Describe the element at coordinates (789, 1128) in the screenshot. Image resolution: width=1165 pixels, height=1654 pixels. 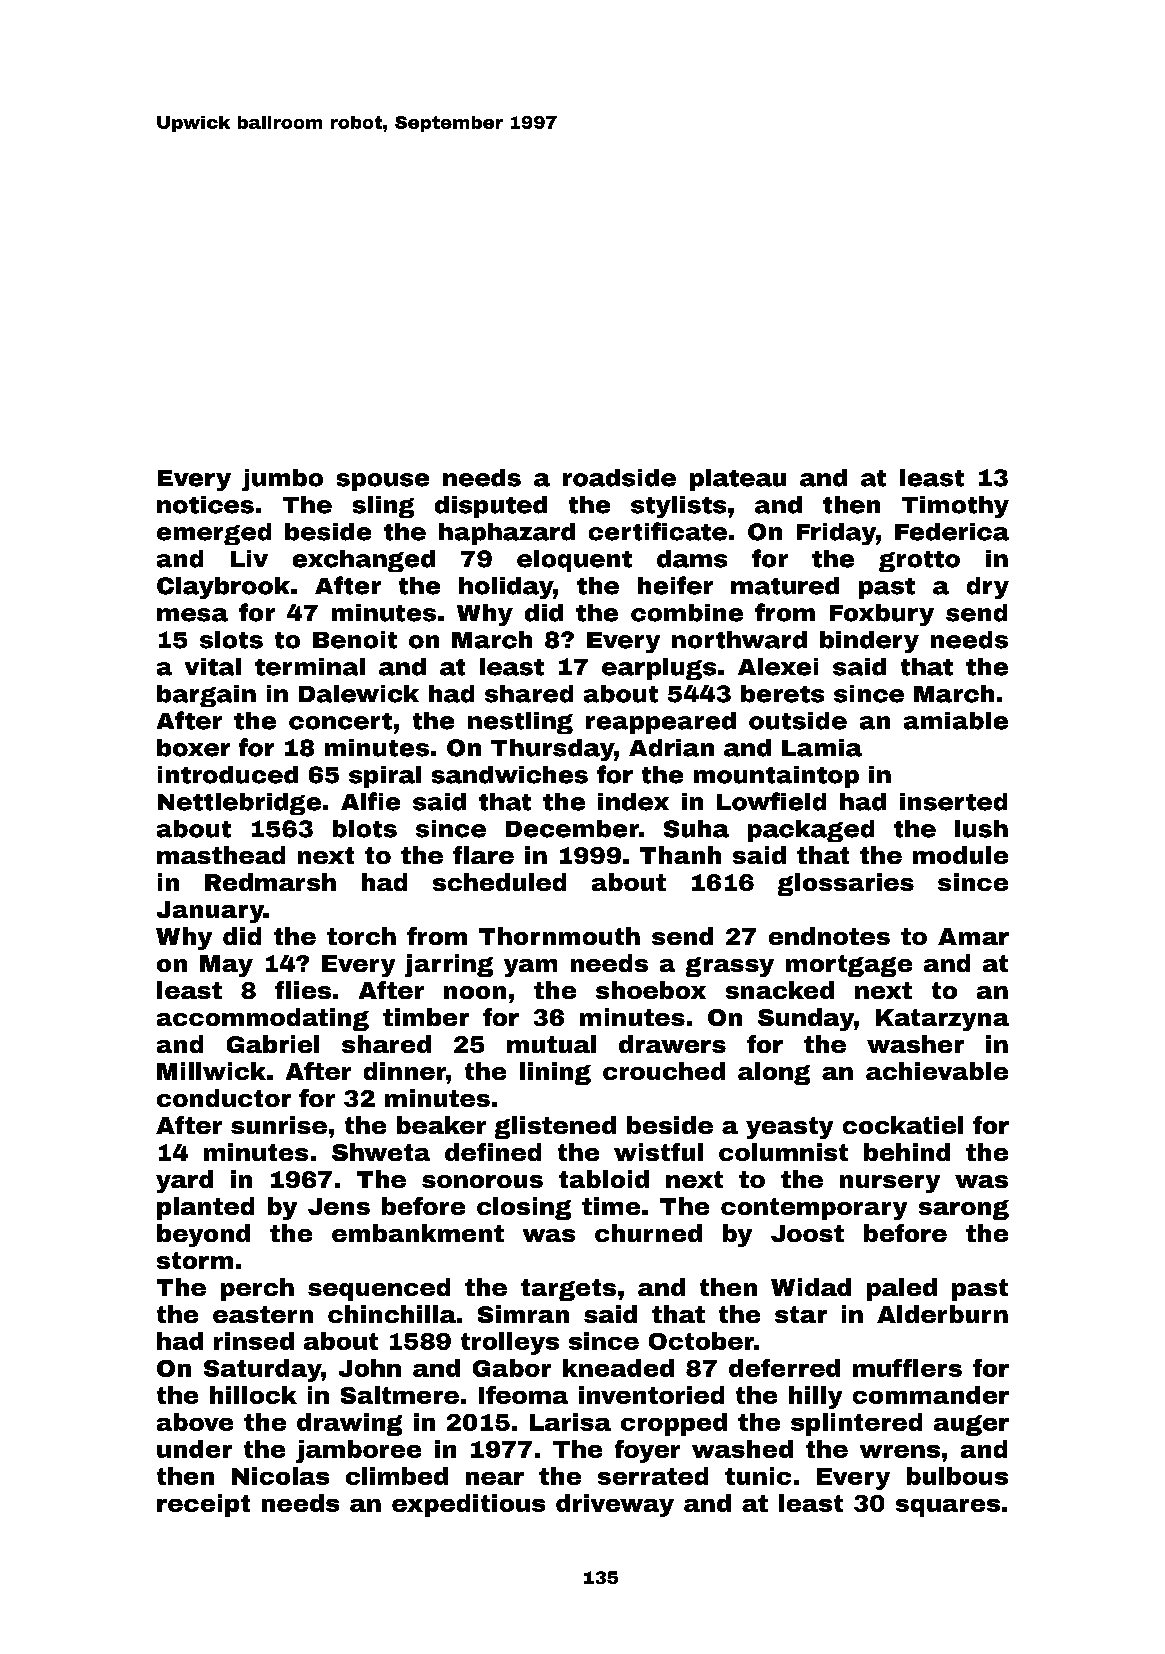
I see `yeasty` at that location.
